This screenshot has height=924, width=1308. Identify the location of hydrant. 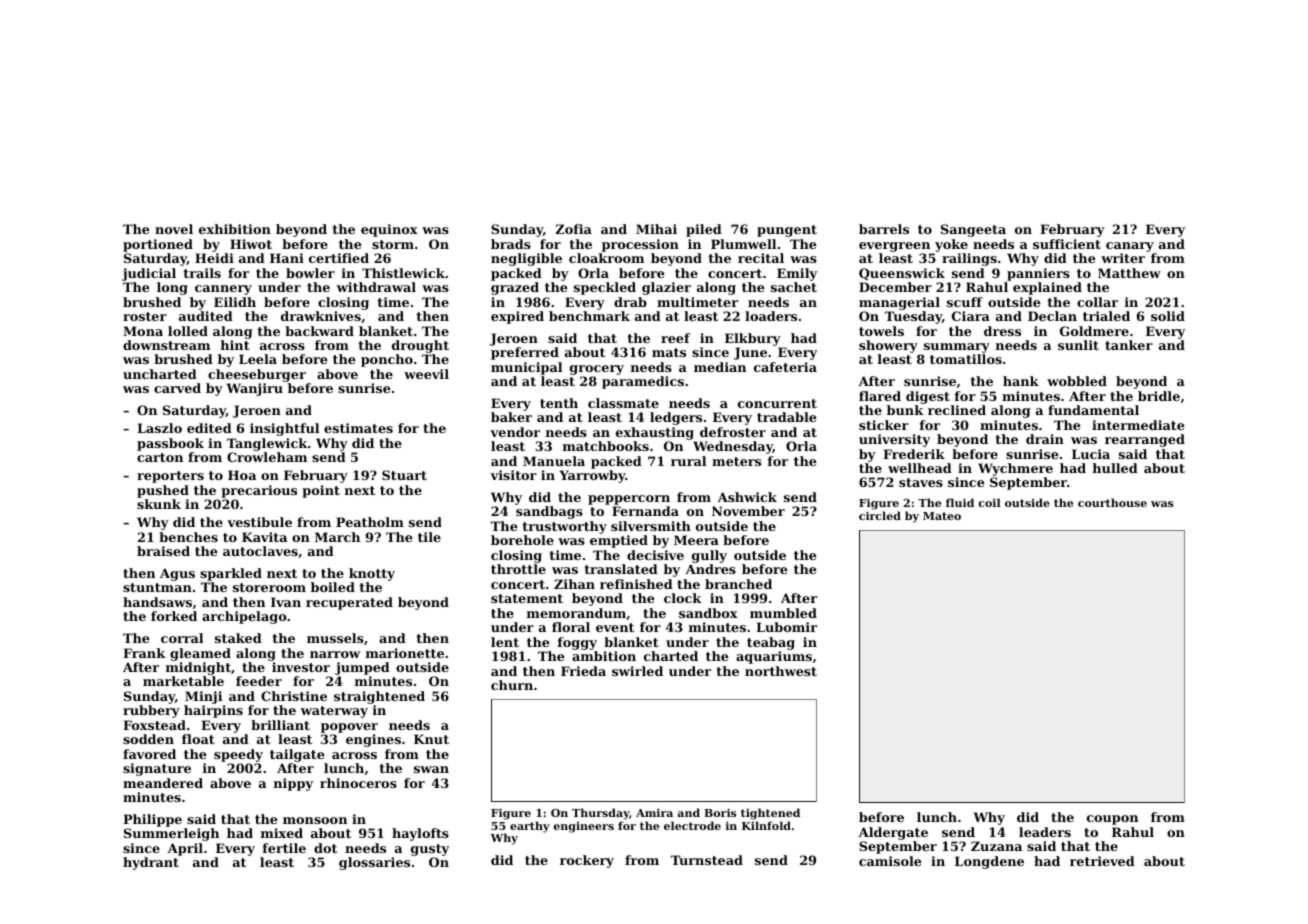
(151, 863).
